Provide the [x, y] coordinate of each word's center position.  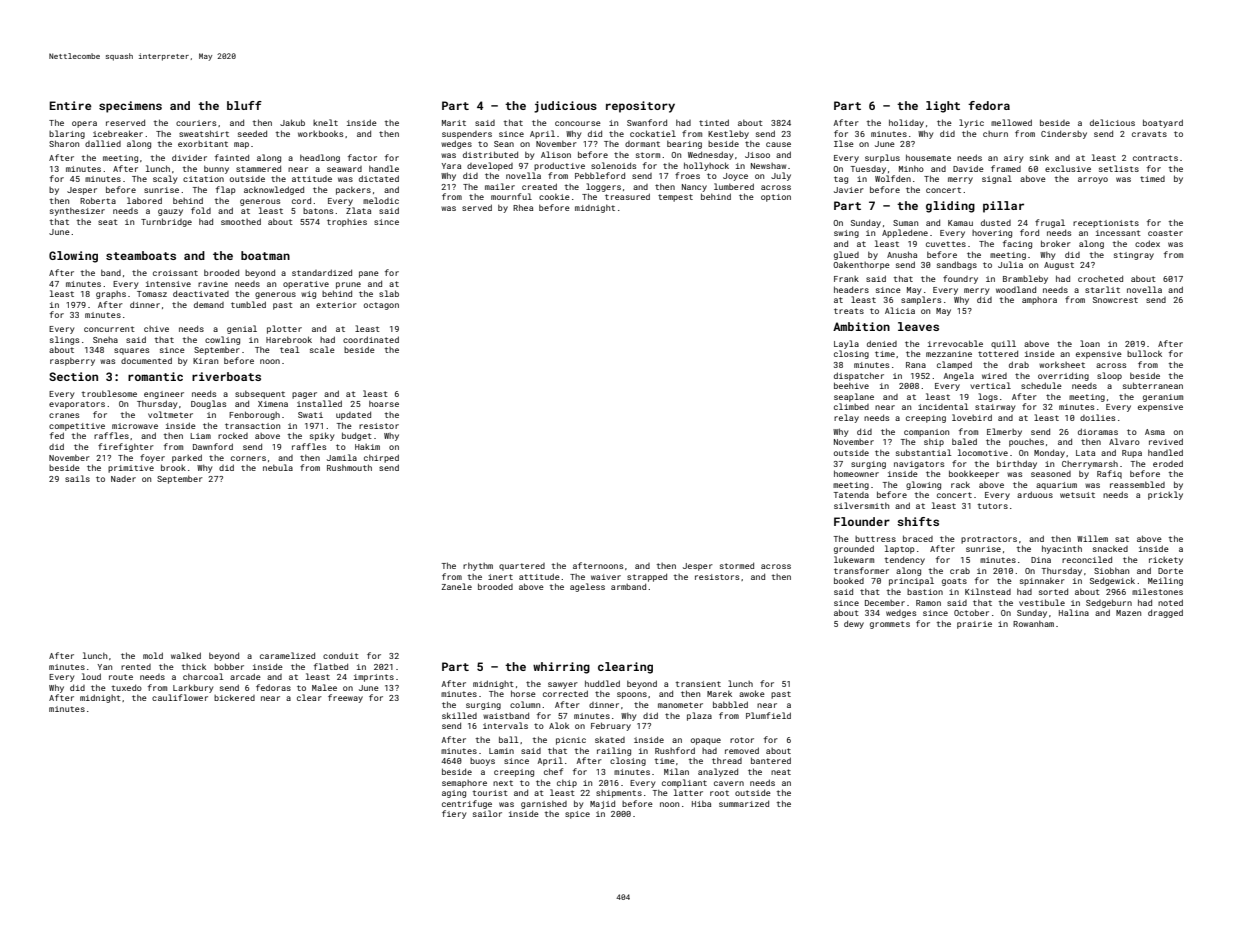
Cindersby [1064, 134]
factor [362, 157]
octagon [381, 306]
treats [849, 311]
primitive [131, 469]
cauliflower [180, 697]
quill [1003, 344]
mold [153, 655]
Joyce [735, 177]
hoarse [384, 403]
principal [911, 581]
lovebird [972, 417]
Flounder [862, 521]
